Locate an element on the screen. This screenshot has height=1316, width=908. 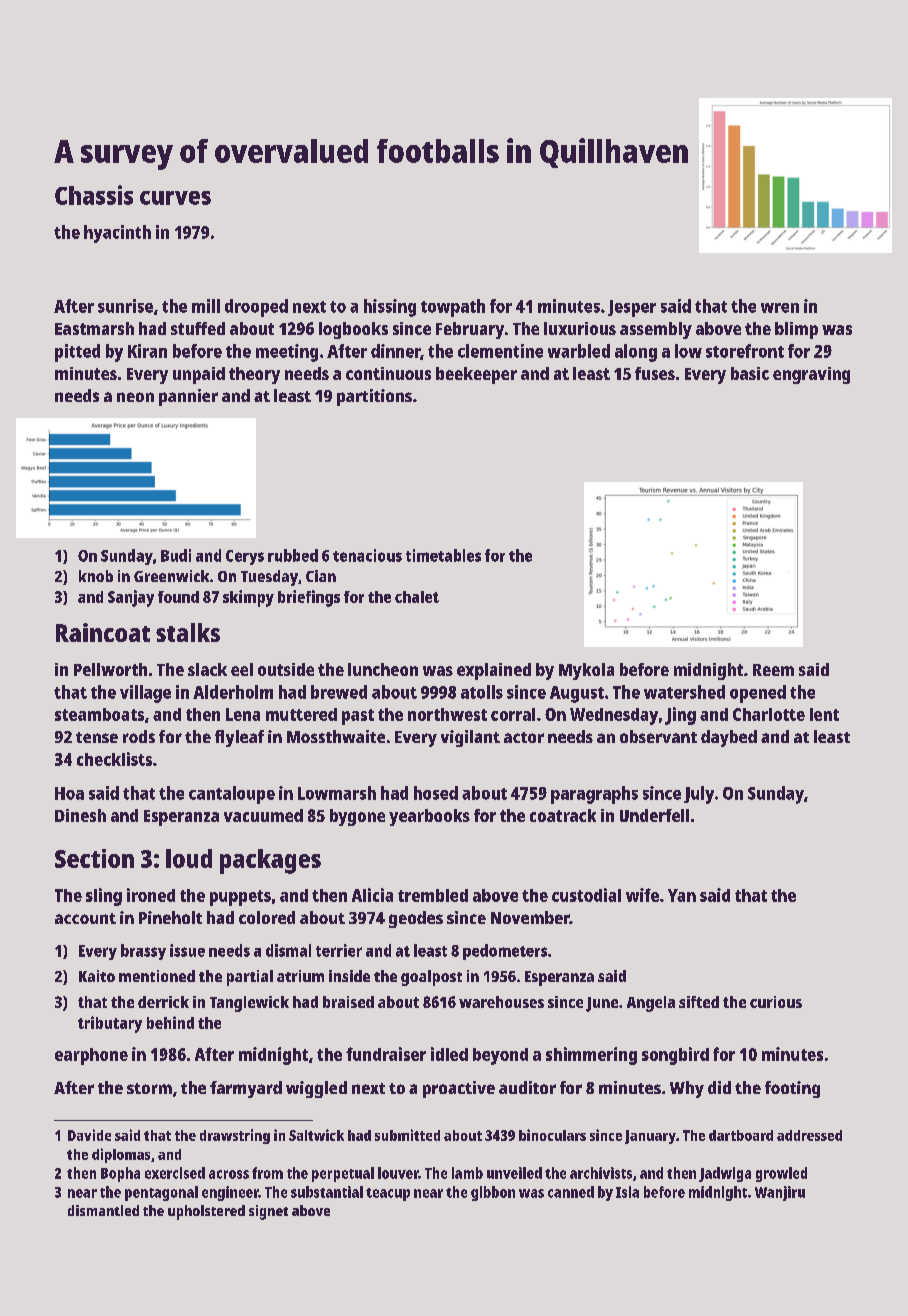
Underfell is located at coordinates (654, 815).
